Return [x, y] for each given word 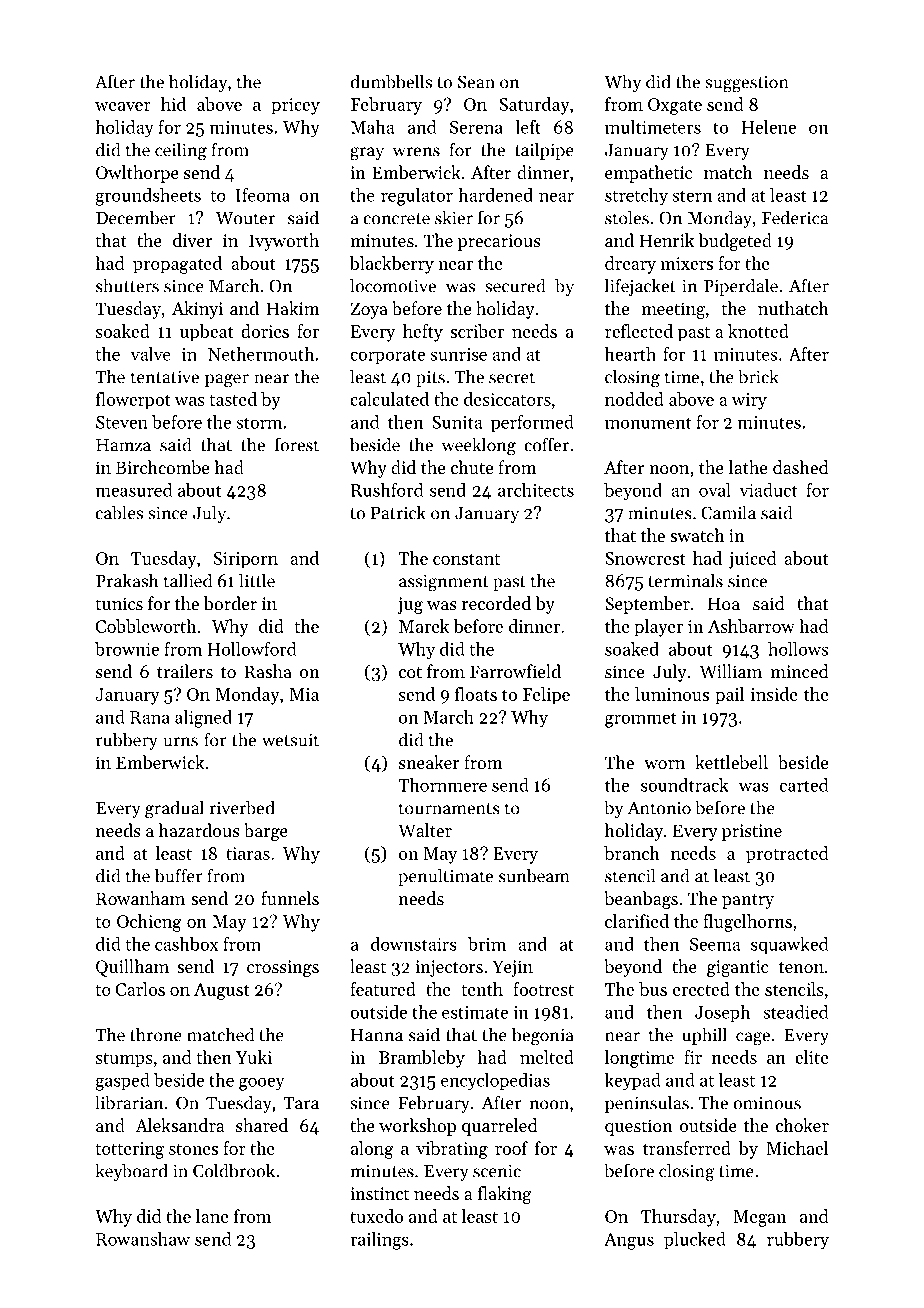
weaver [123, 106]
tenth [482, 989]
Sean [476, 82]
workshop [417, 1127]
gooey [262, 1084]
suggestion [747, 84]
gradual [174, 809]
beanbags [641, 900]
